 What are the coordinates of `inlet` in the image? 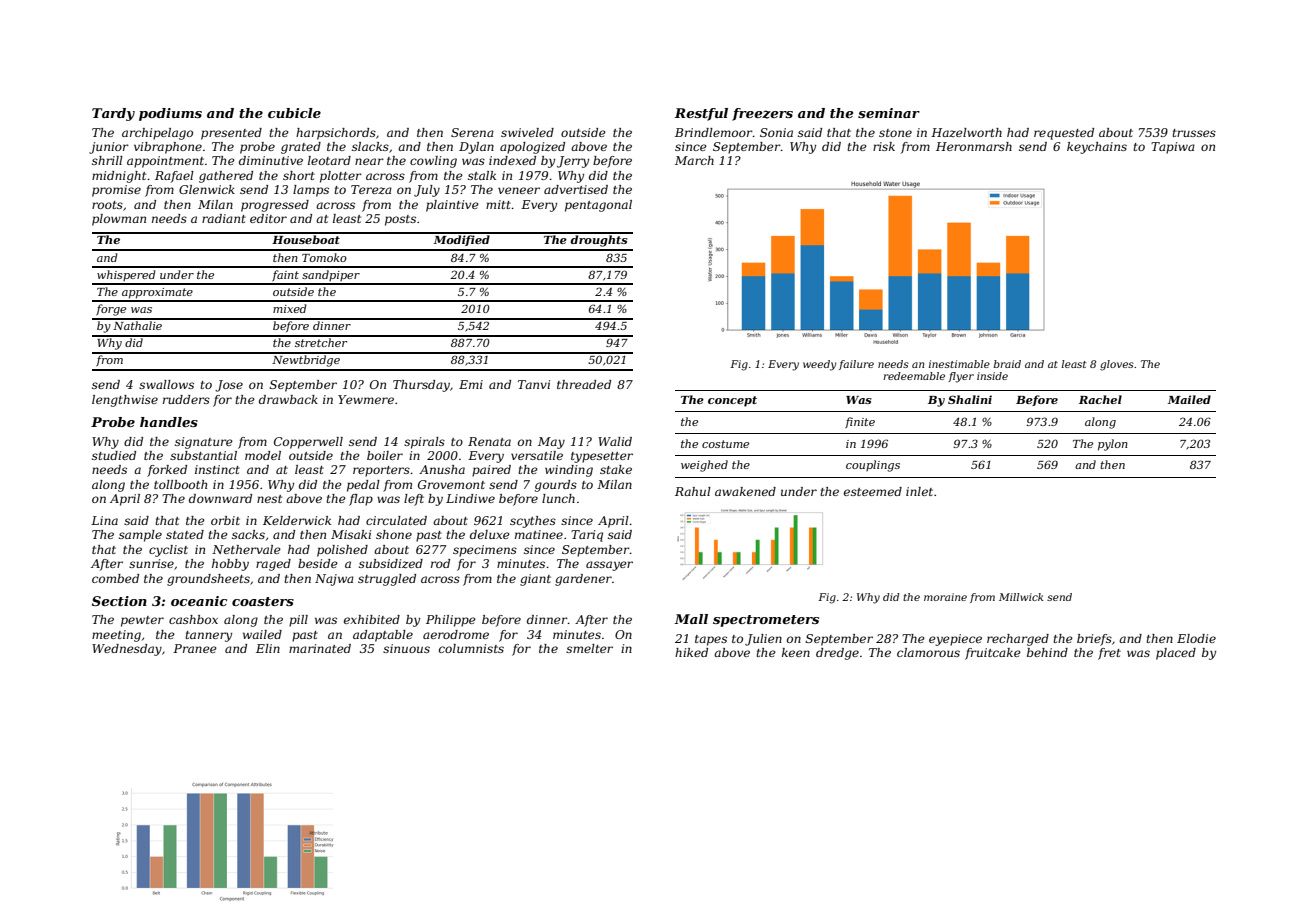 It's located at (919, 491).
